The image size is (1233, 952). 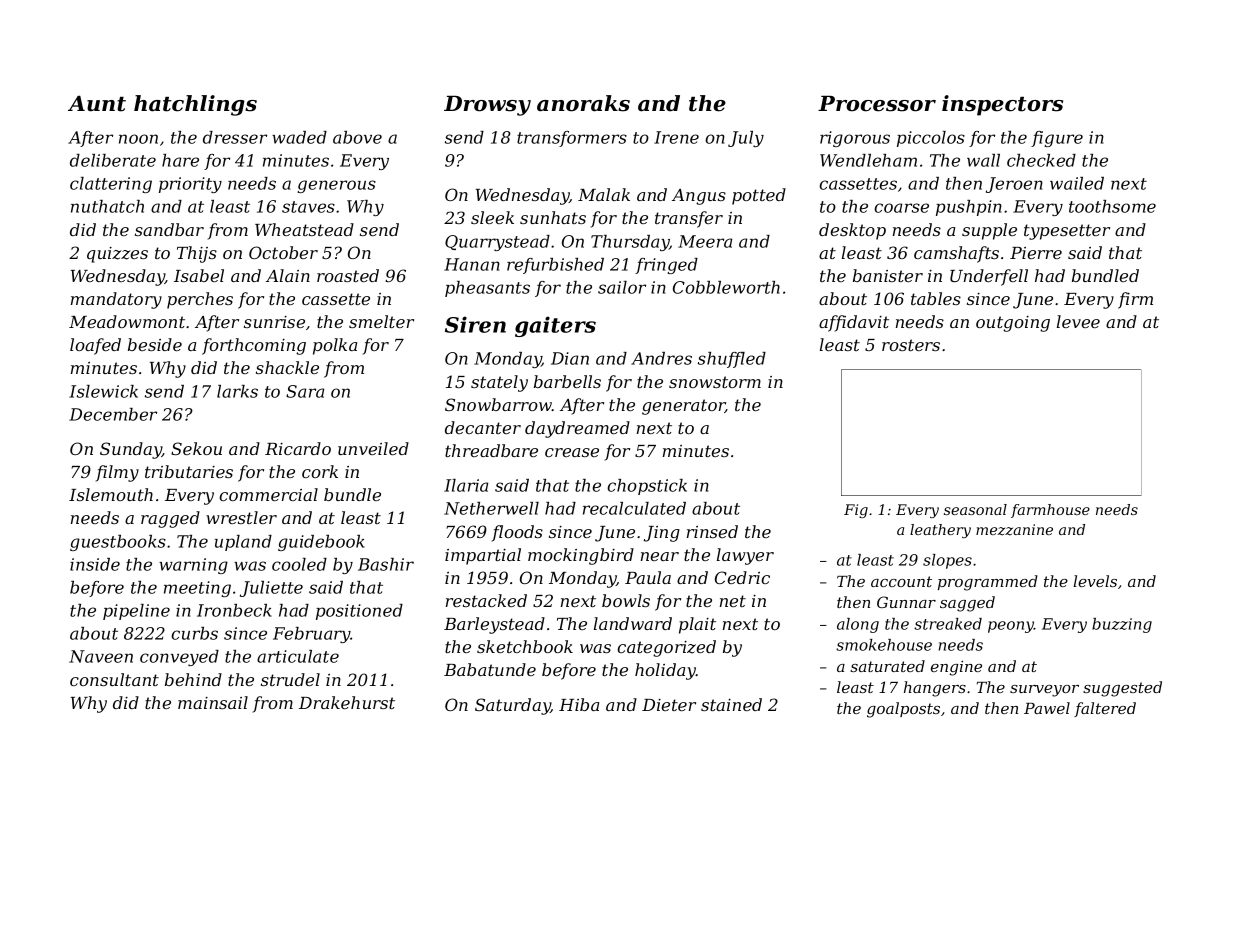 I want to click on Jeroen, so click(x=1014, y=185).
